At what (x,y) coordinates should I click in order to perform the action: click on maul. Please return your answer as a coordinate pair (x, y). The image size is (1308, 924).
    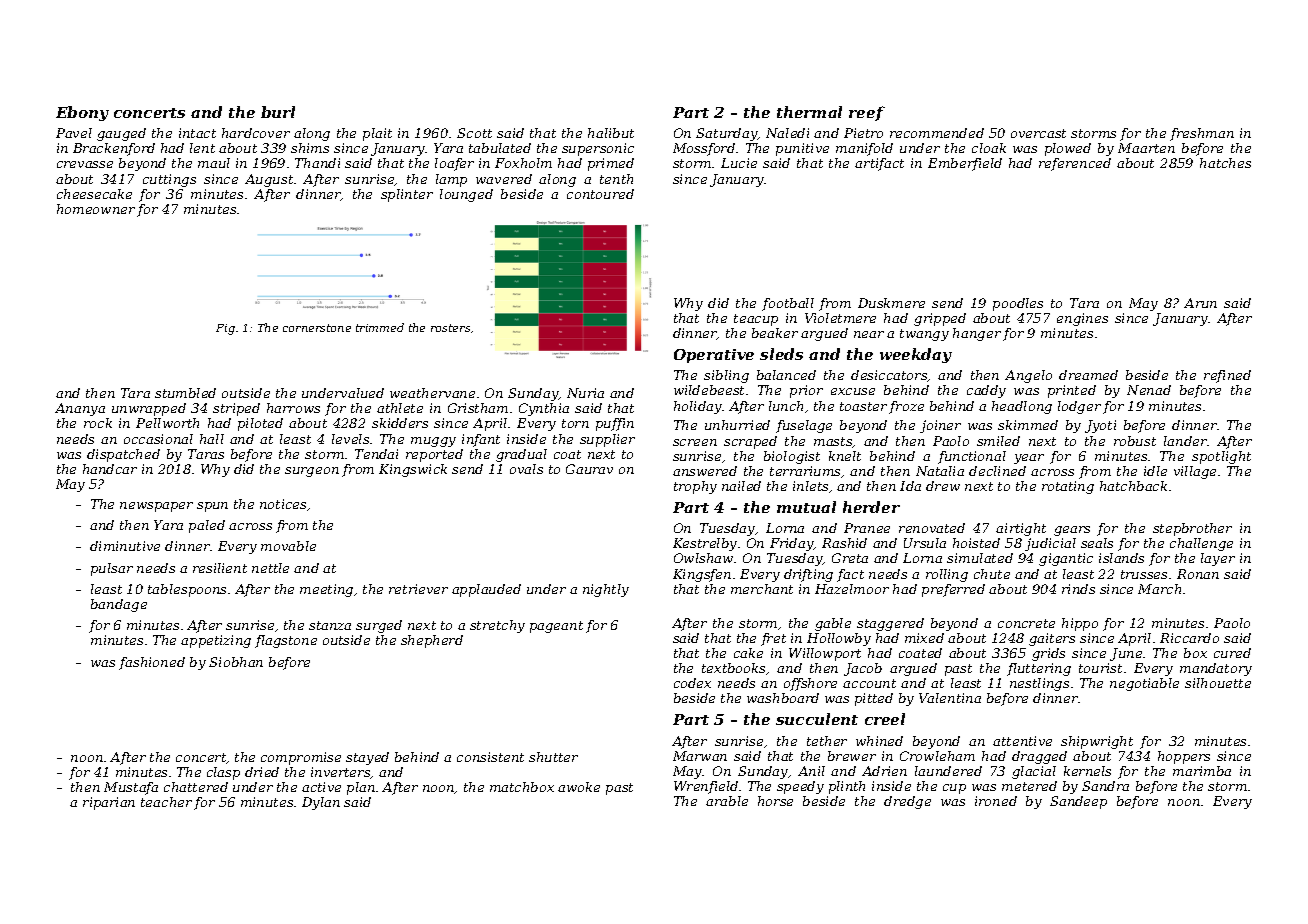
    Looking at the image, I should click on (214, 163).
